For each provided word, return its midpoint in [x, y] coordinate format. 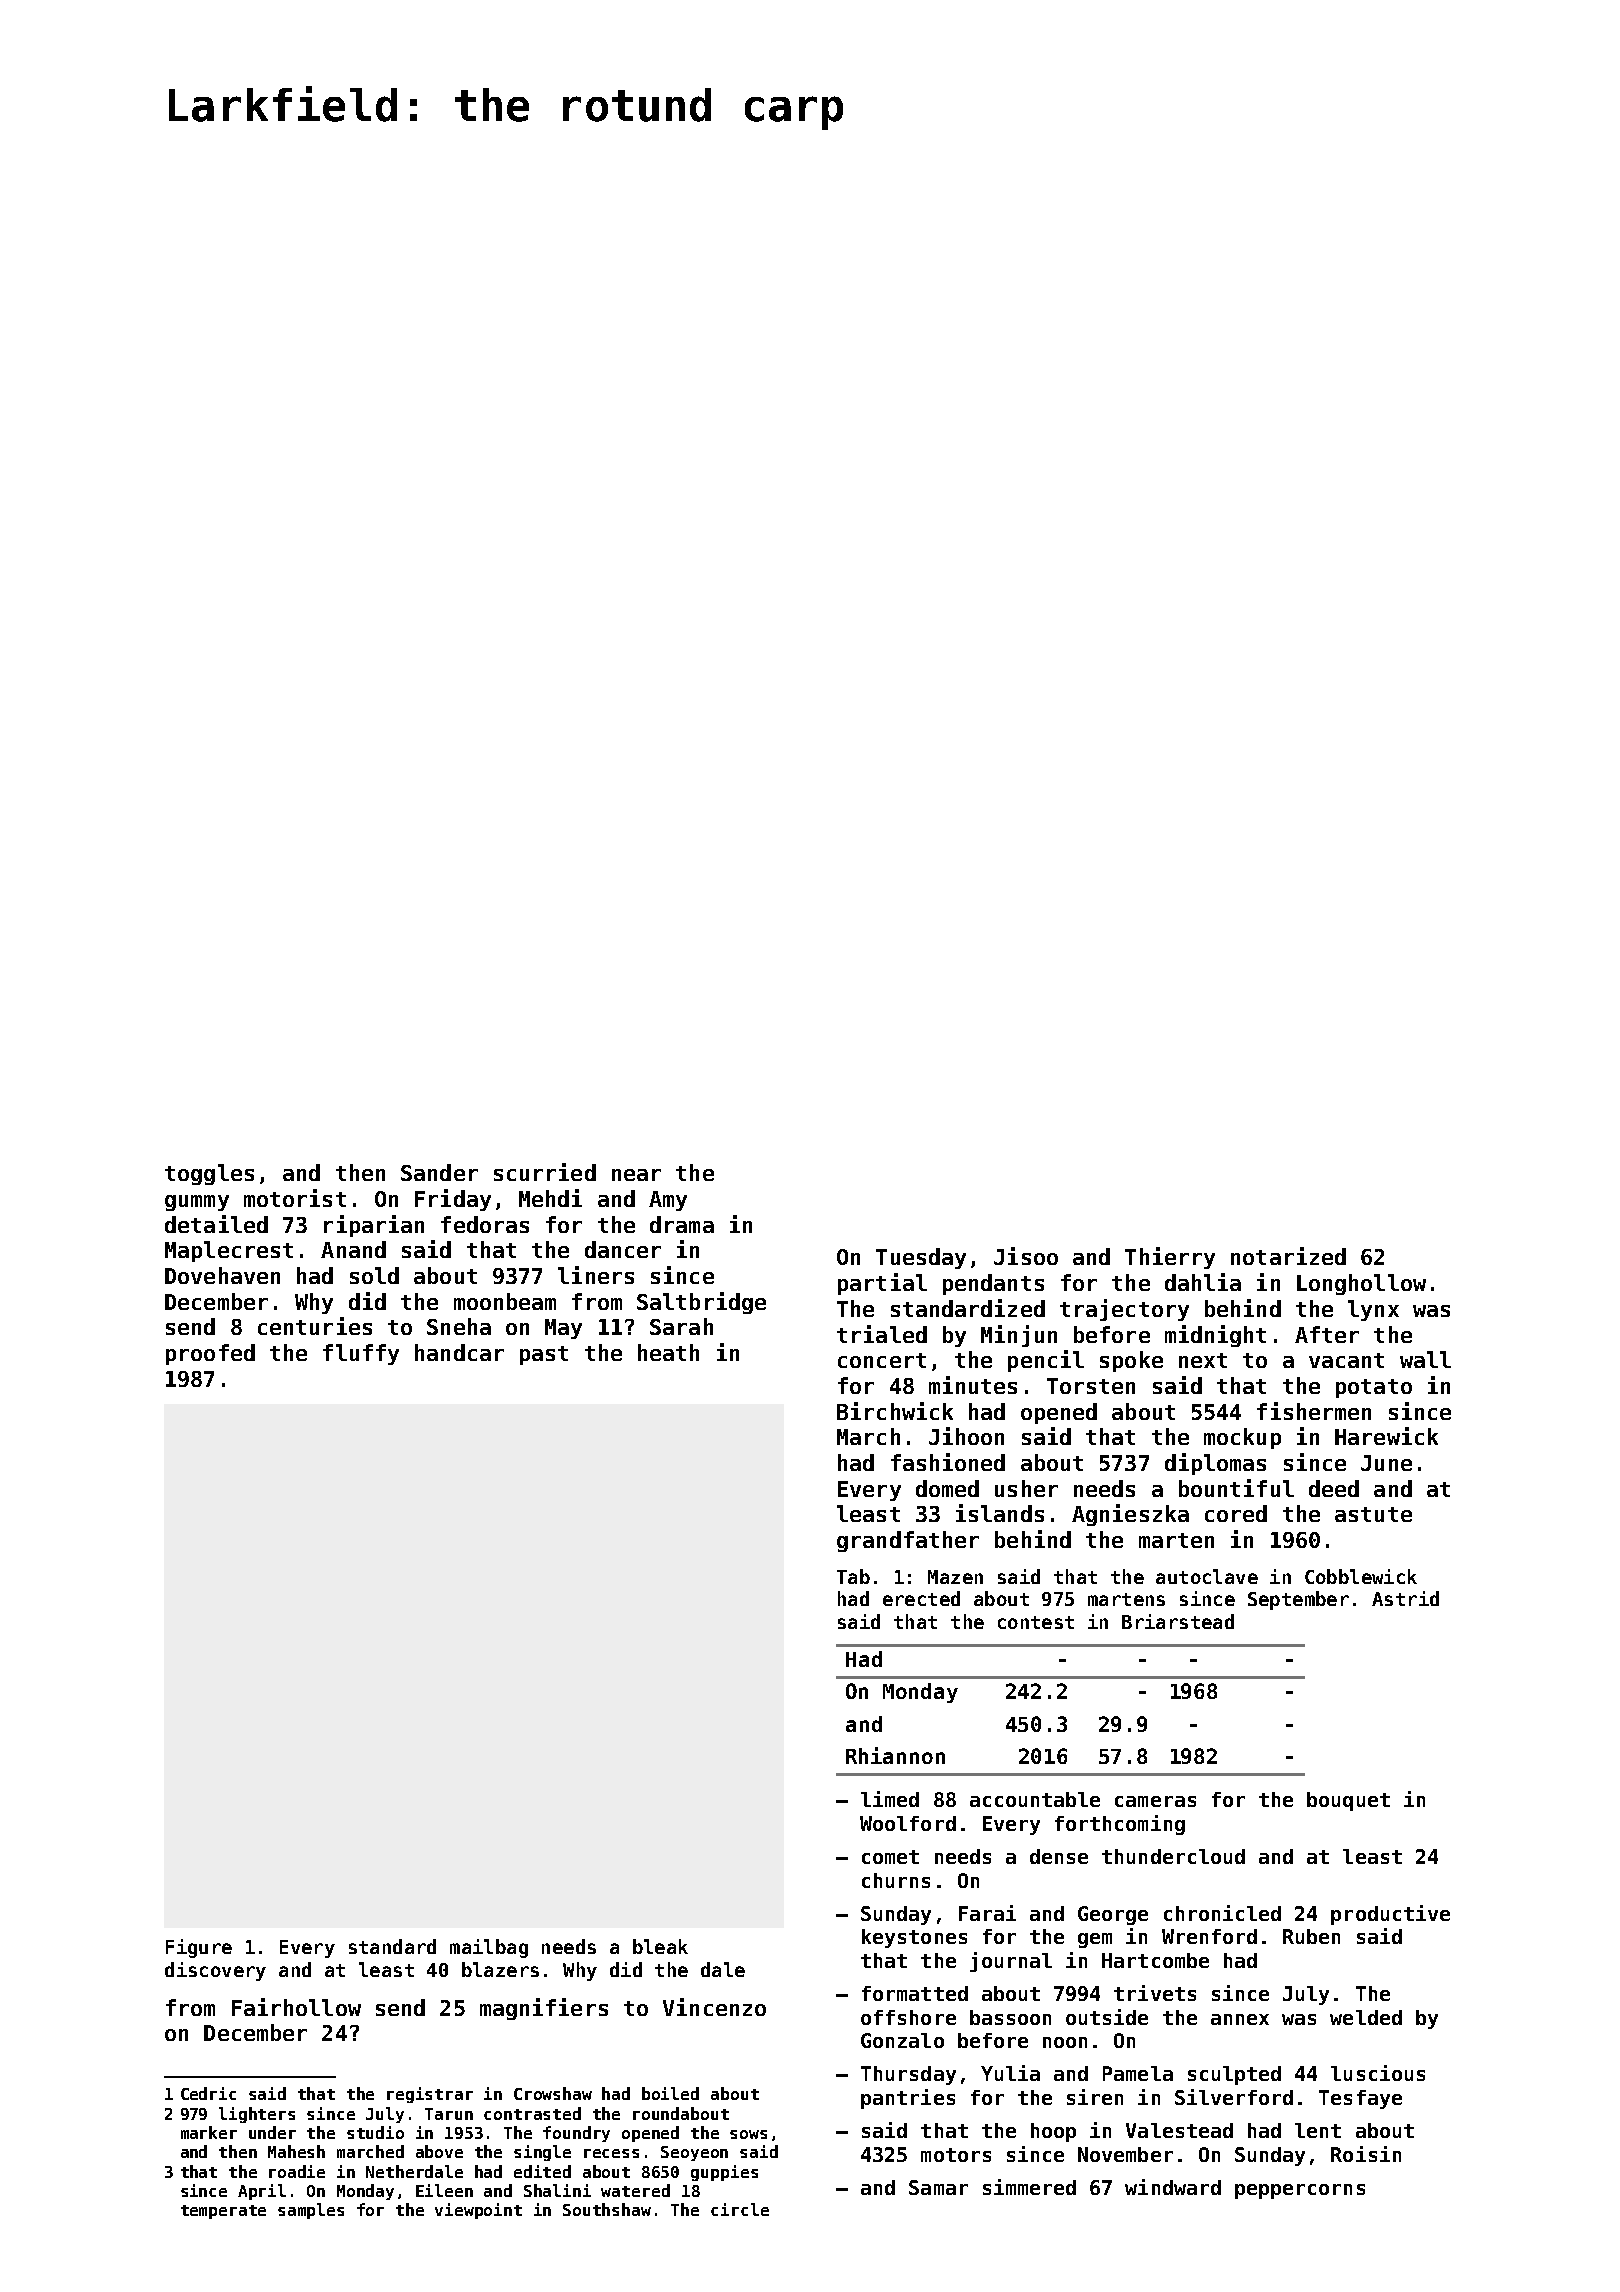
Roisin [1366, 2154]
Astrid [1405, 1598]
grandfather [908, 1541]
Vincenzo [714, 2007]
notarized [1288, 1256]
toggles [209, 1174]
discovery [215, 1971]
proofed [210, 1354]
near [636, 1175]
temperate [223, 2212]
